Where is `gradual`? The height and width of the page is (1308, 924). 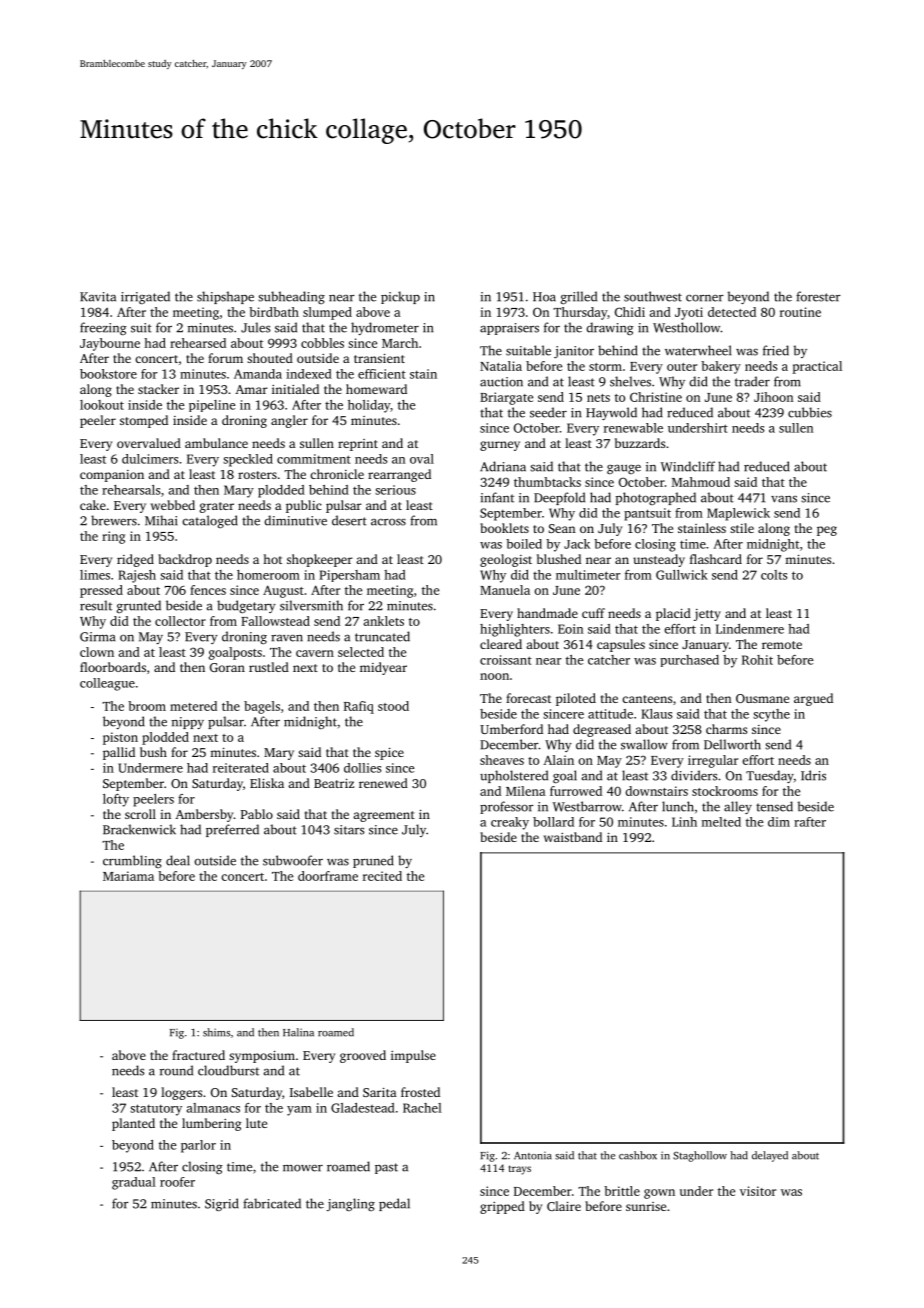
gradual is located at coordinates (134, 1183).
